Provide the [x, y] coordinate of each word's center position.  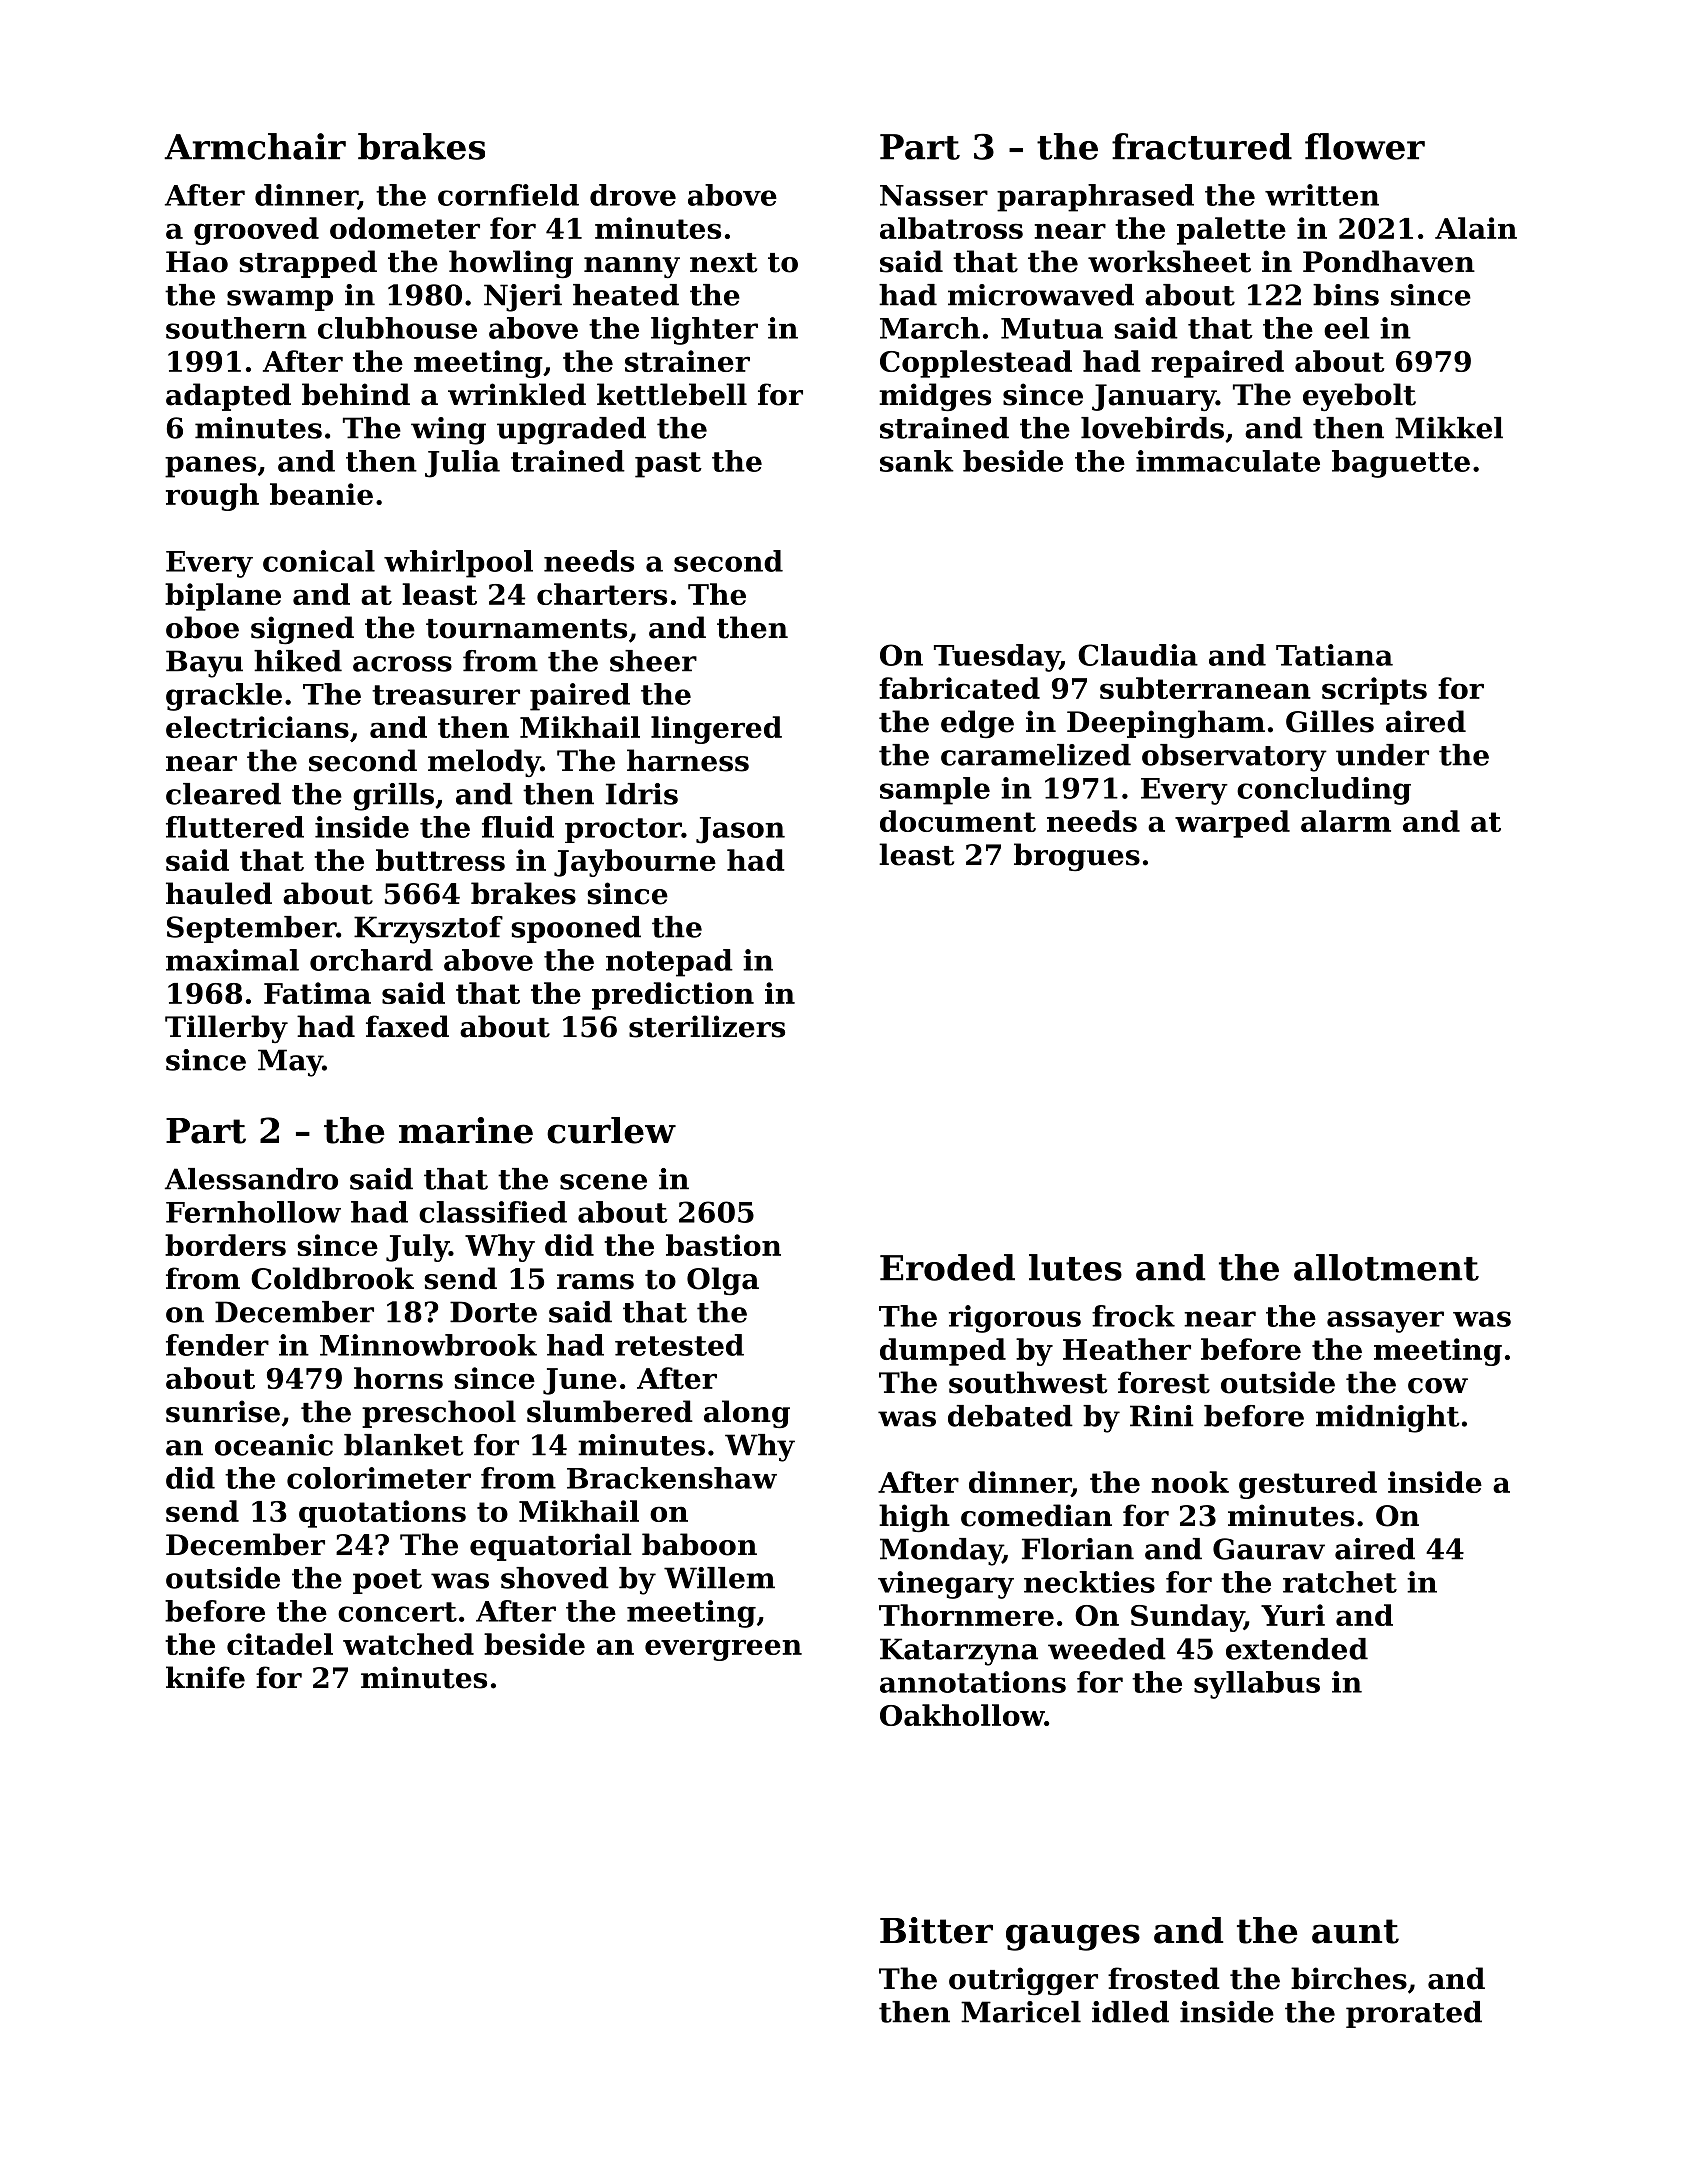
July [417, 1248]
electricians [257, 727]
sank [917, 461]
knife [205, 1677]
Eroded [947, 1267]
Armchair [255, 146]
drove [633, 195]
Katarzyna [959, 1652]
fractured [1202, 146]
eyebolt [1359, 397]
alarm [1346, 821]
